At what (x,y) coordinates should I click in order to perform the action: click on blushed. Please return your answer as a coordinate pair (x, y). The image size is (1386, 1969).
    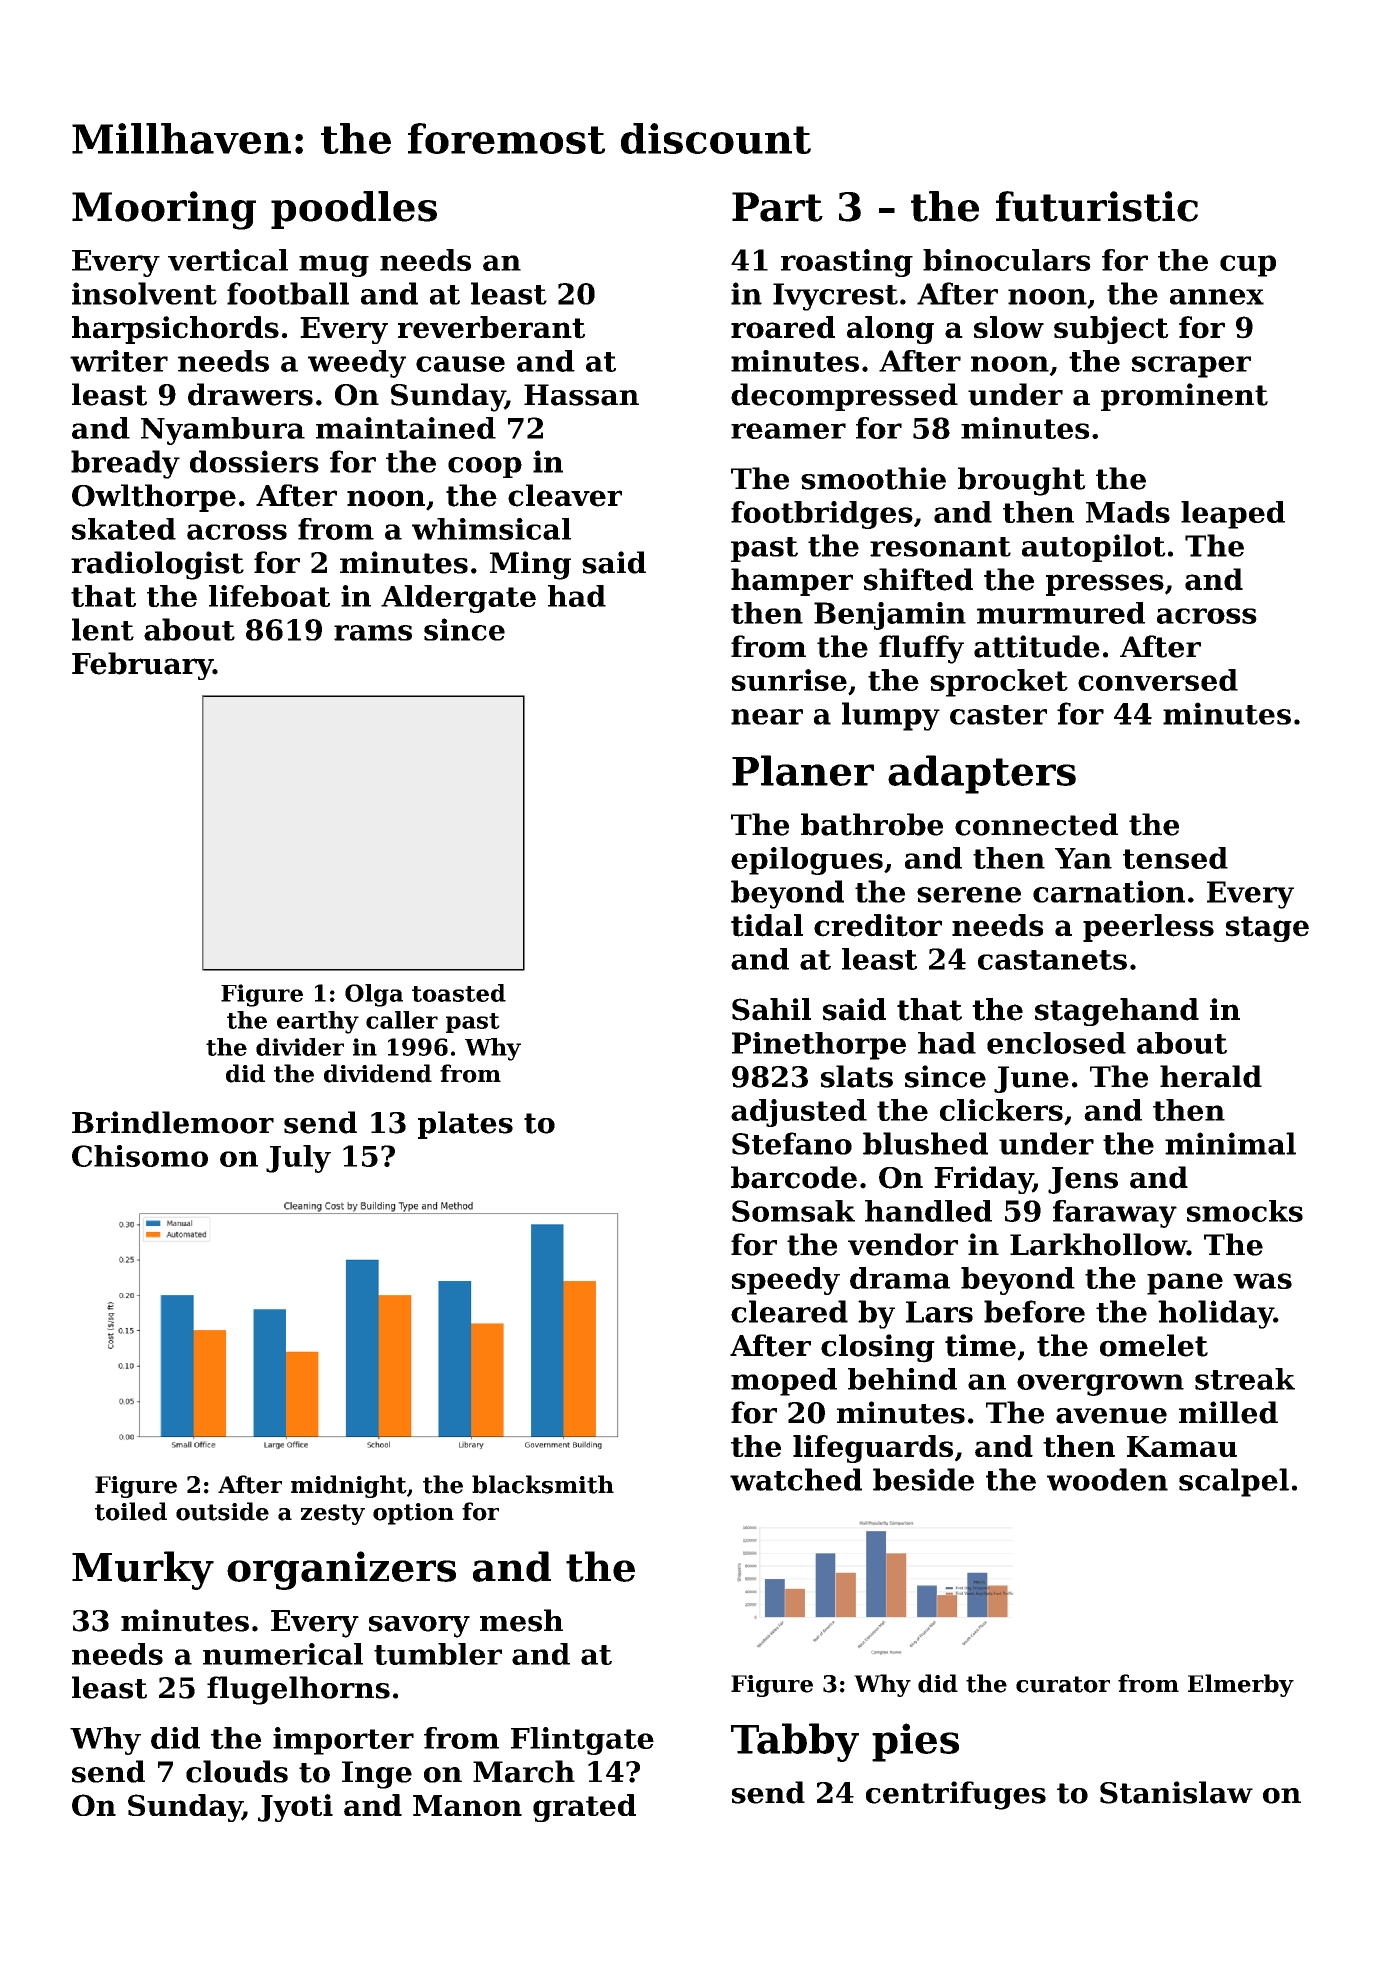
    Looking at the image, I should click on (925, 1143).
